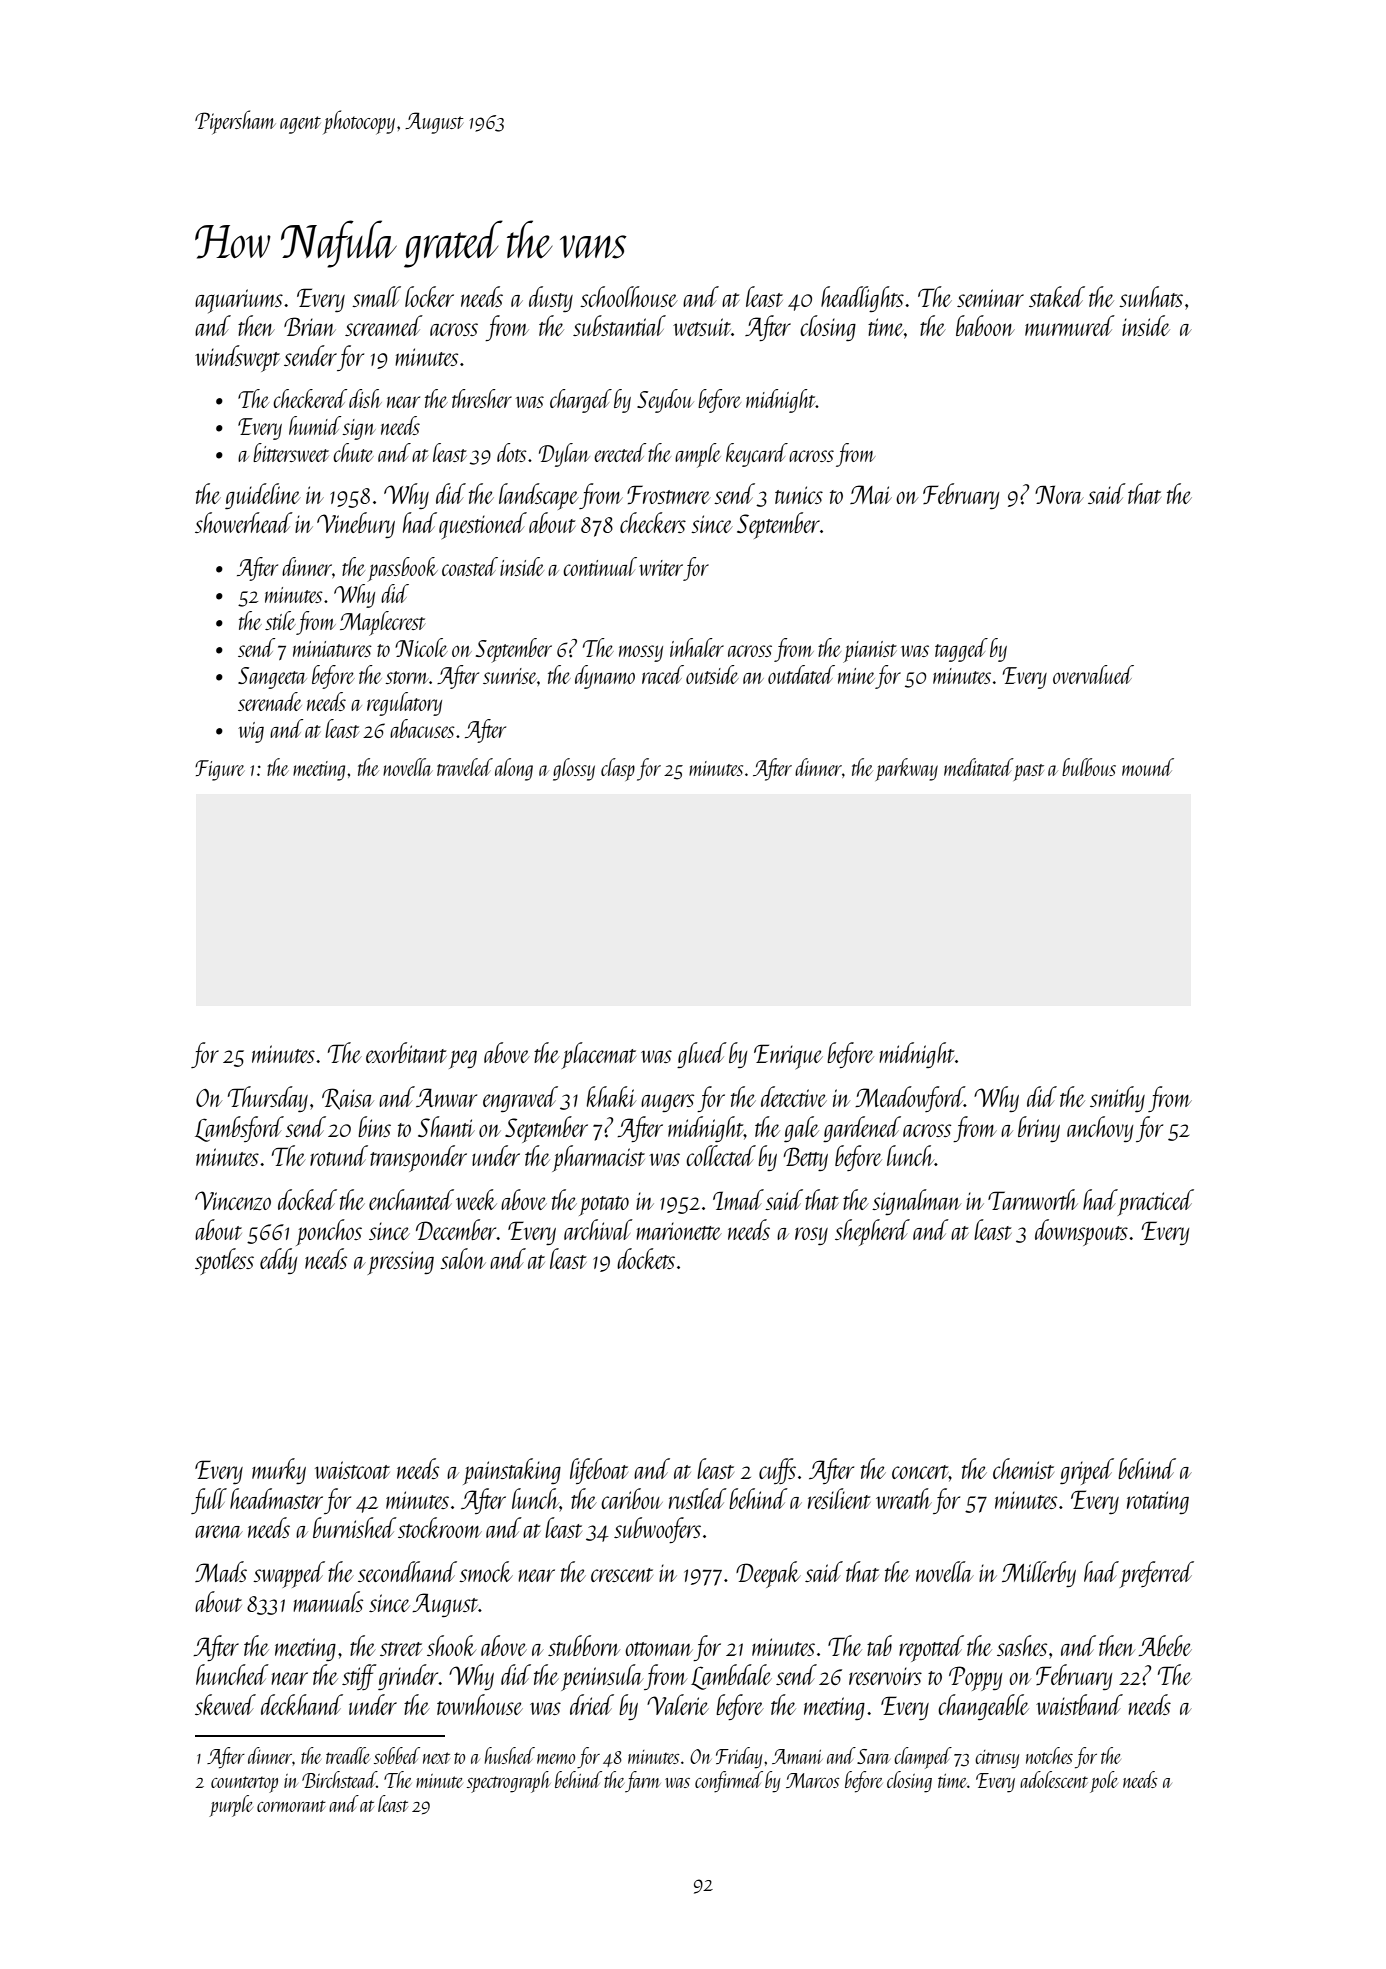 Image resolution: width=1386 pixels, height=1969 pixels. Describe the element at coordinates (907, 769) in the screenshot. I see `parkway` at that location.
